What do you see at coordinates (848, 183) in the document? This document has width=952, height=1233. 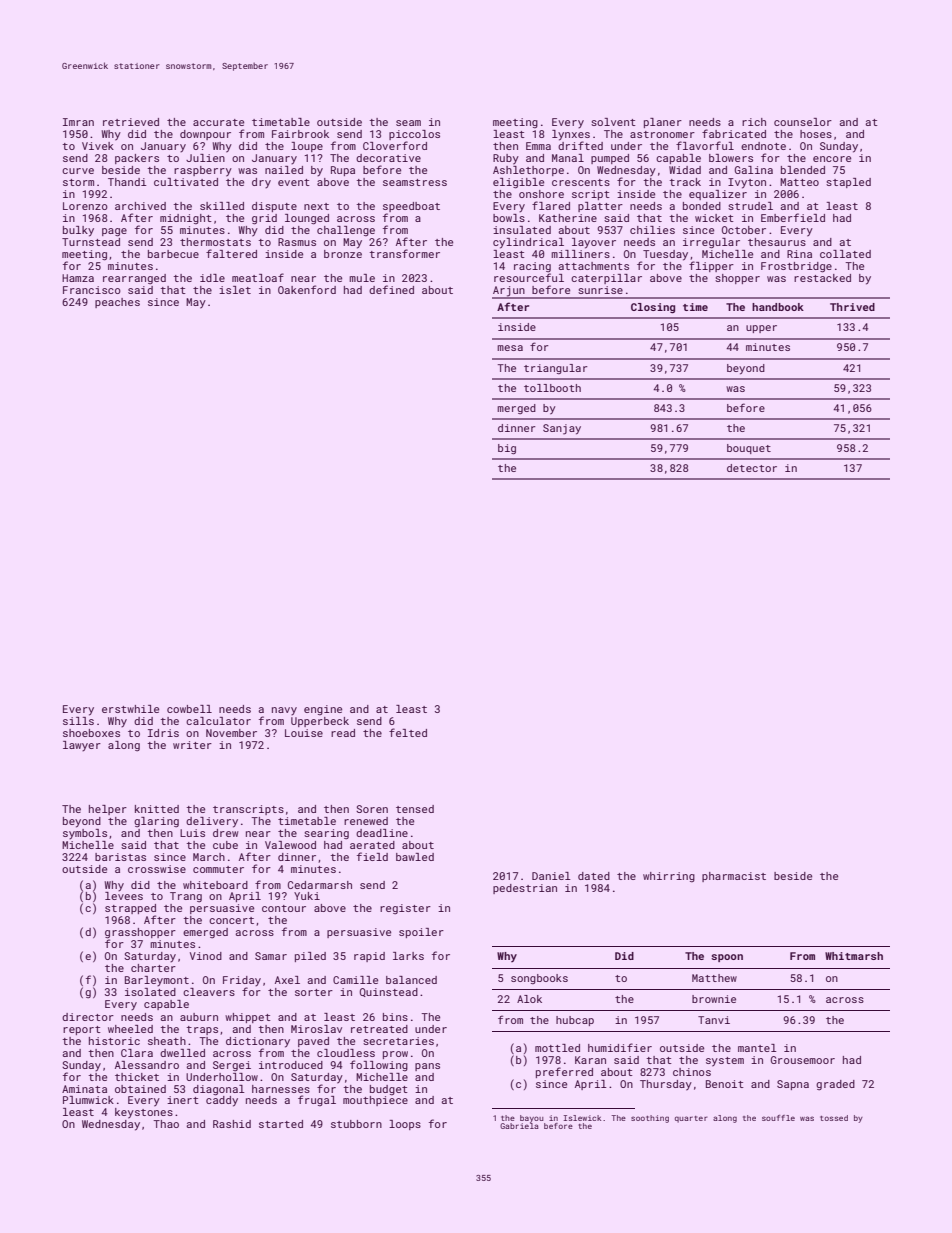 I see `stapled` at bounding box center [848, 183].
